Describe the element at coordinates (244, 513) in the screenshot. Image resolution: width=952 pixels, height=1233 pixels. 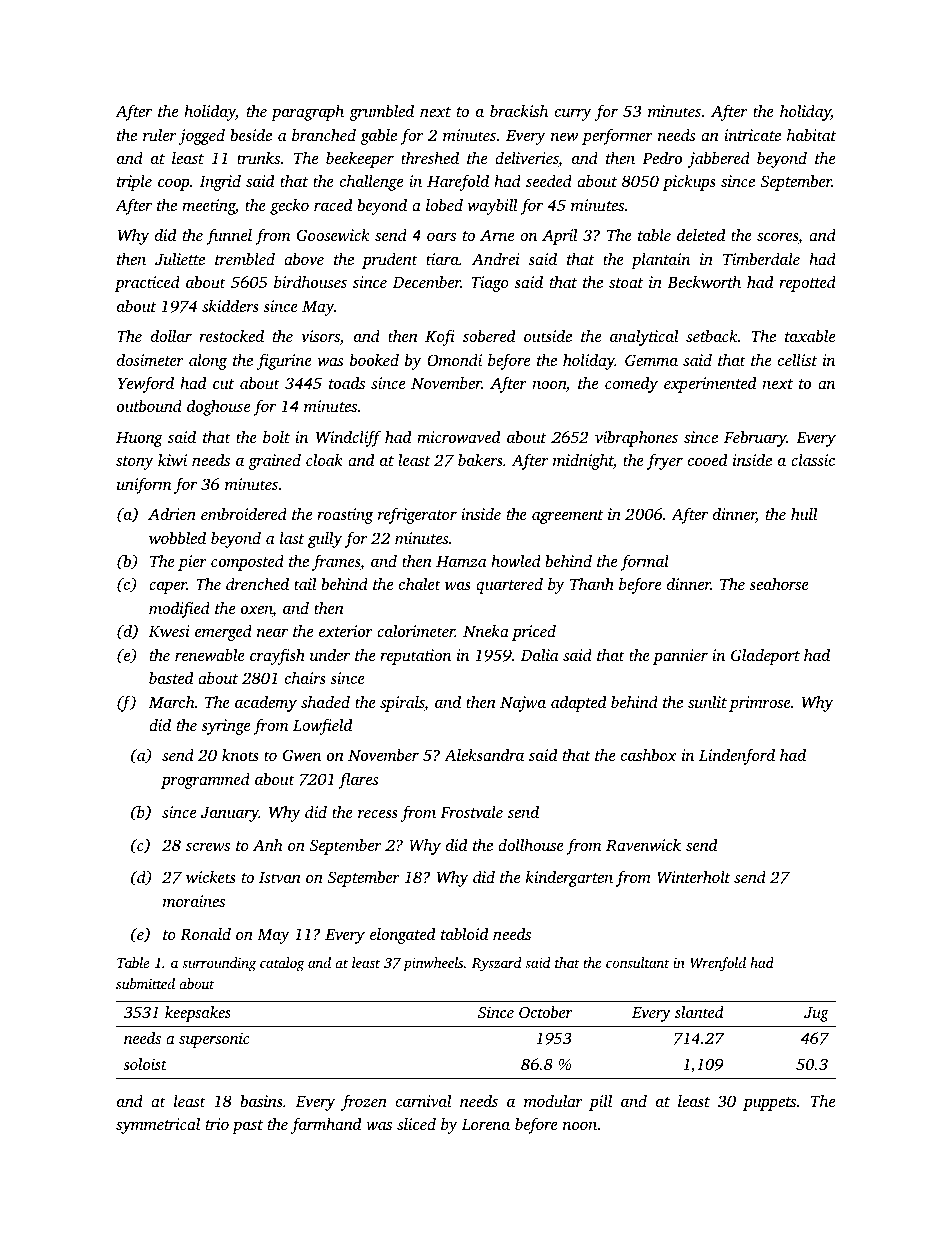
I see `embroidered` at that location.
